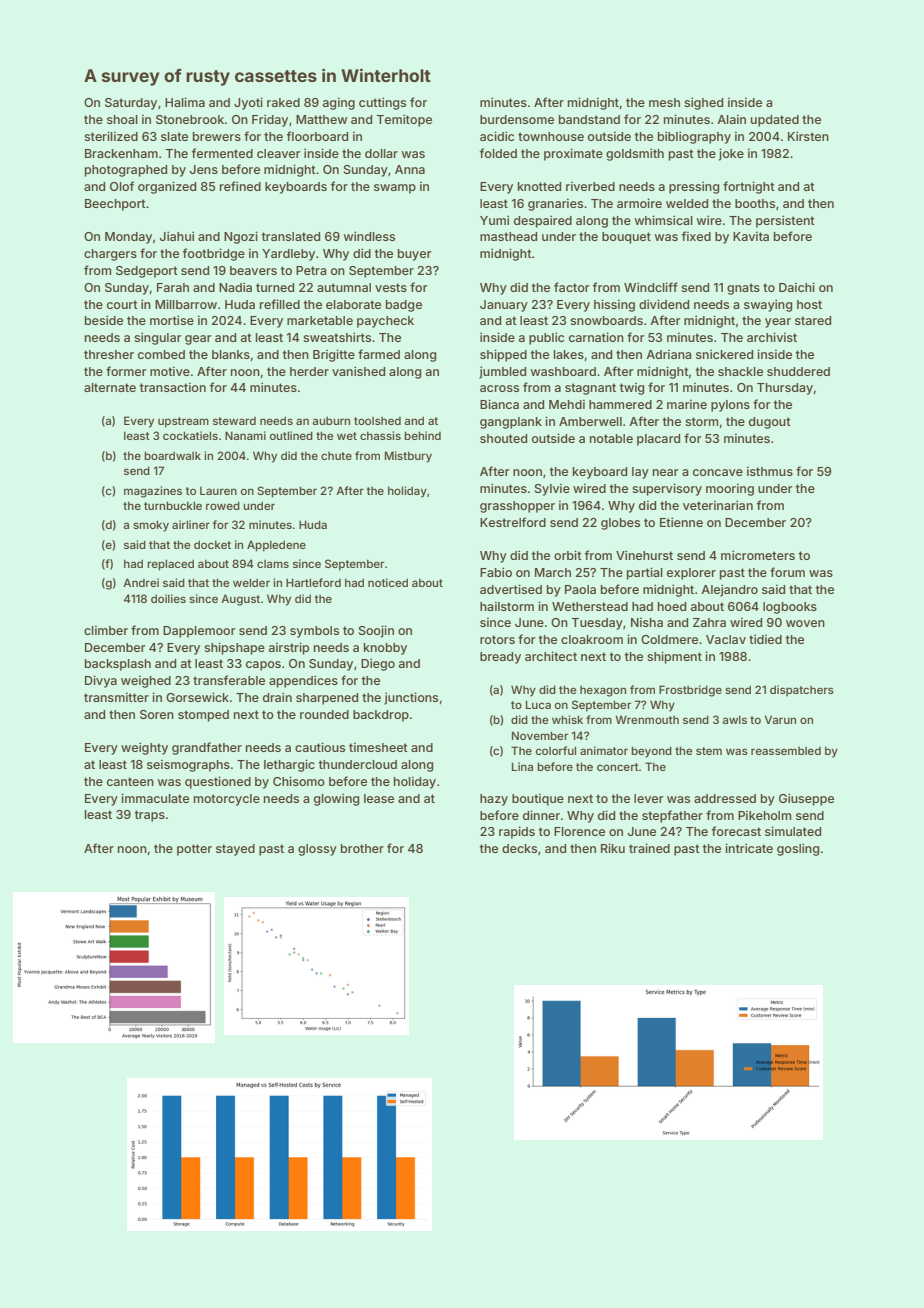 Image resolution: width=924 pixels, height=1308 pixels. I want to click on noticed, so click(388, 582).
